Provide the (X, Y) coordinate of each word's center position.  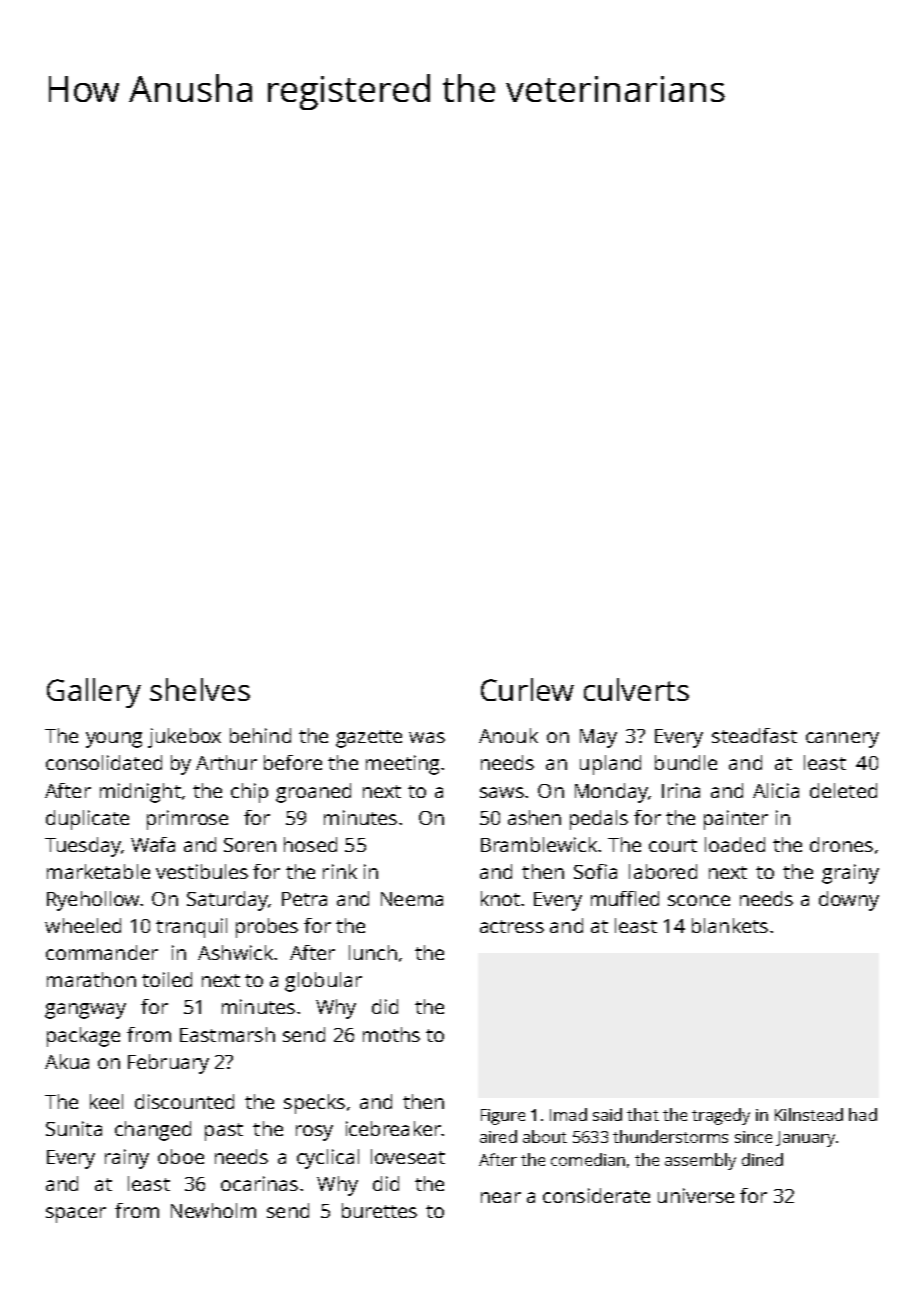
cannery (842, 740)
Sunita (74, 1128)
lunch (373, 952)
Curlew (527, 689)
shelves (200, 689)
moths (391, 1034)
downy (849, 901)
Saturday (227, 901)
